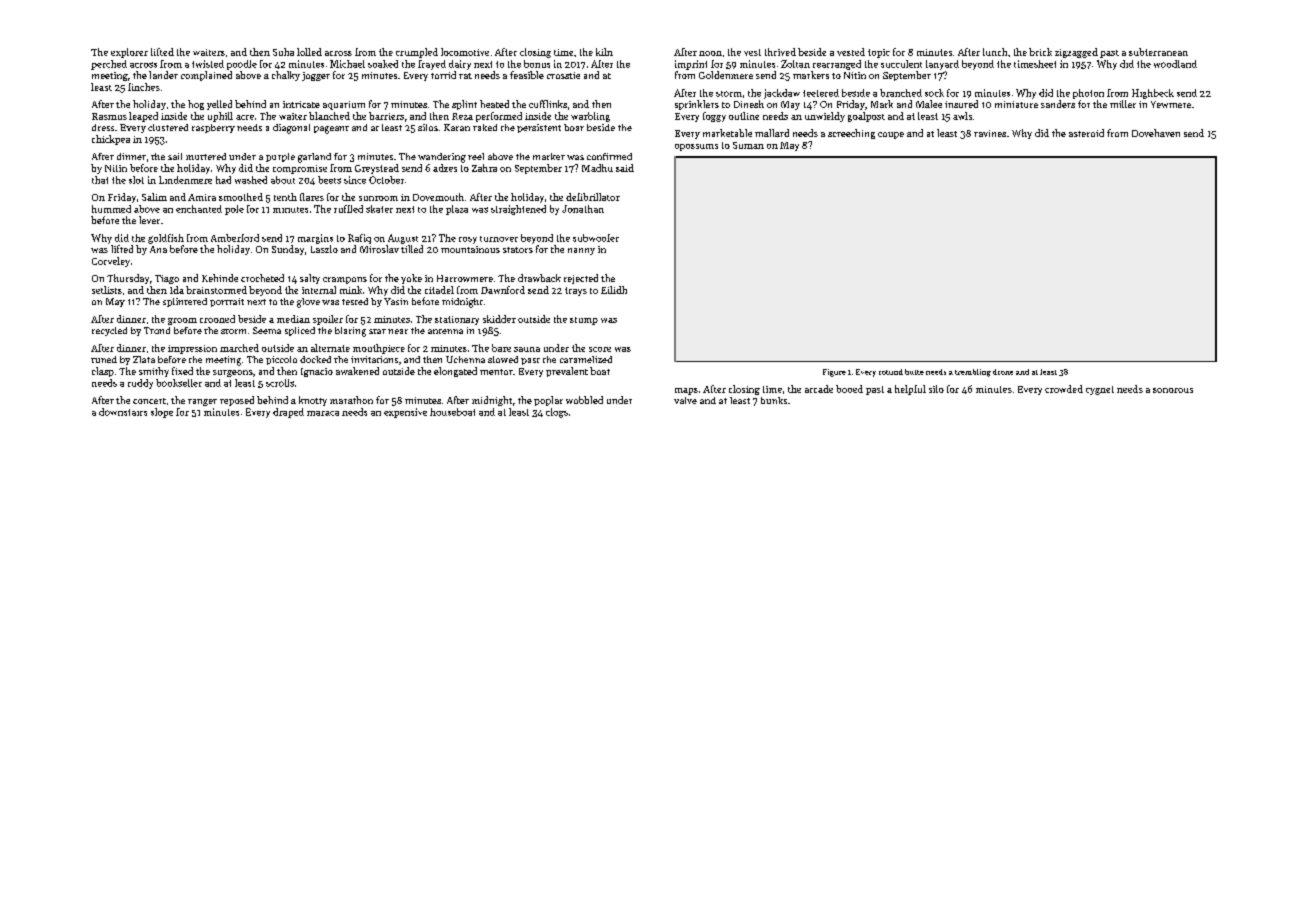 The height and width of the screenshot is (924, 1308). Describe the element at coordinates (1173, 390) in the screenshot. I see `sonorous` at that location.
